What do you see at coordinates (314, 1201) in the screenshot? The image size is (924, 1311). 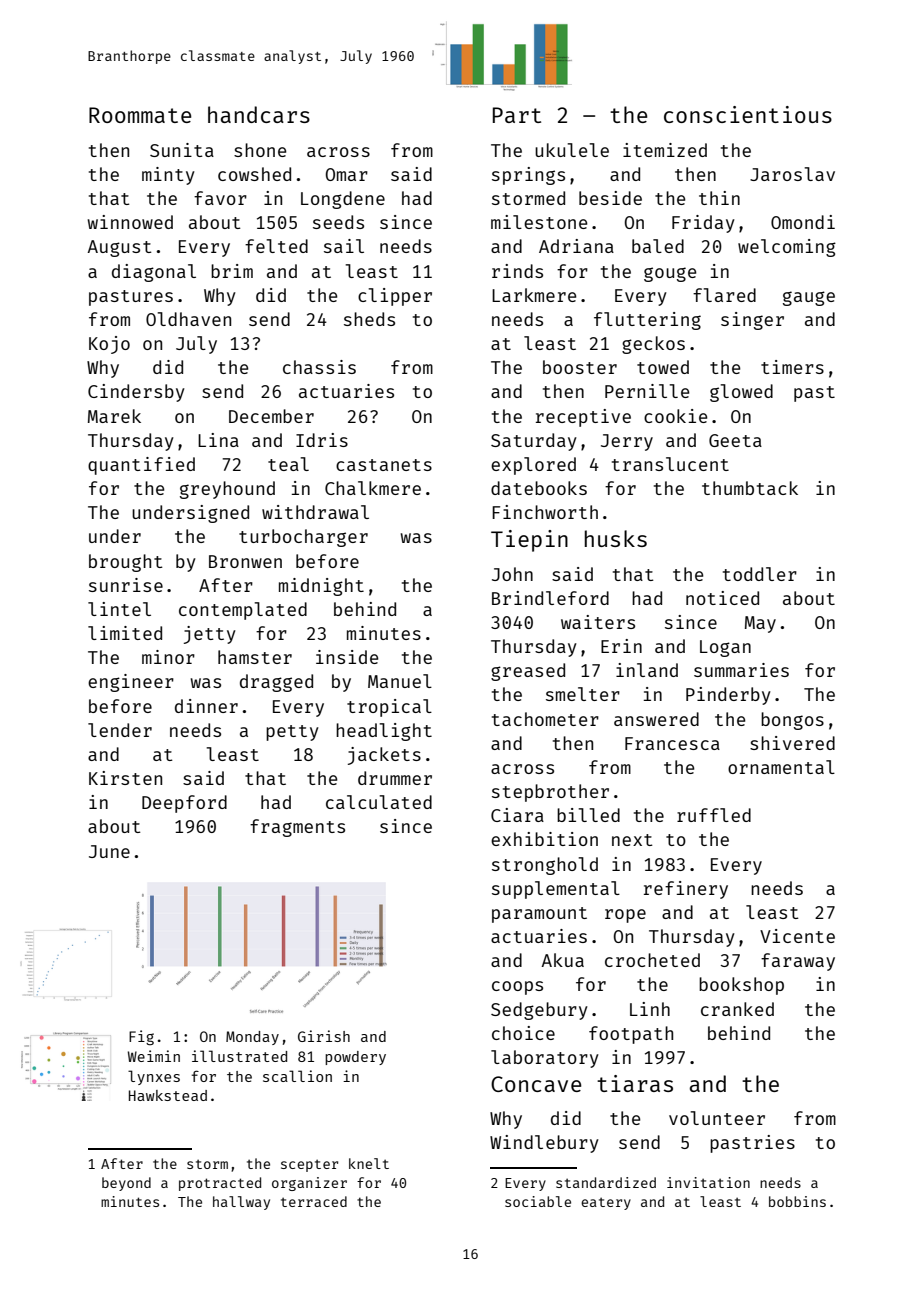 I see `terraced` at bounding box center [314, 1201].
